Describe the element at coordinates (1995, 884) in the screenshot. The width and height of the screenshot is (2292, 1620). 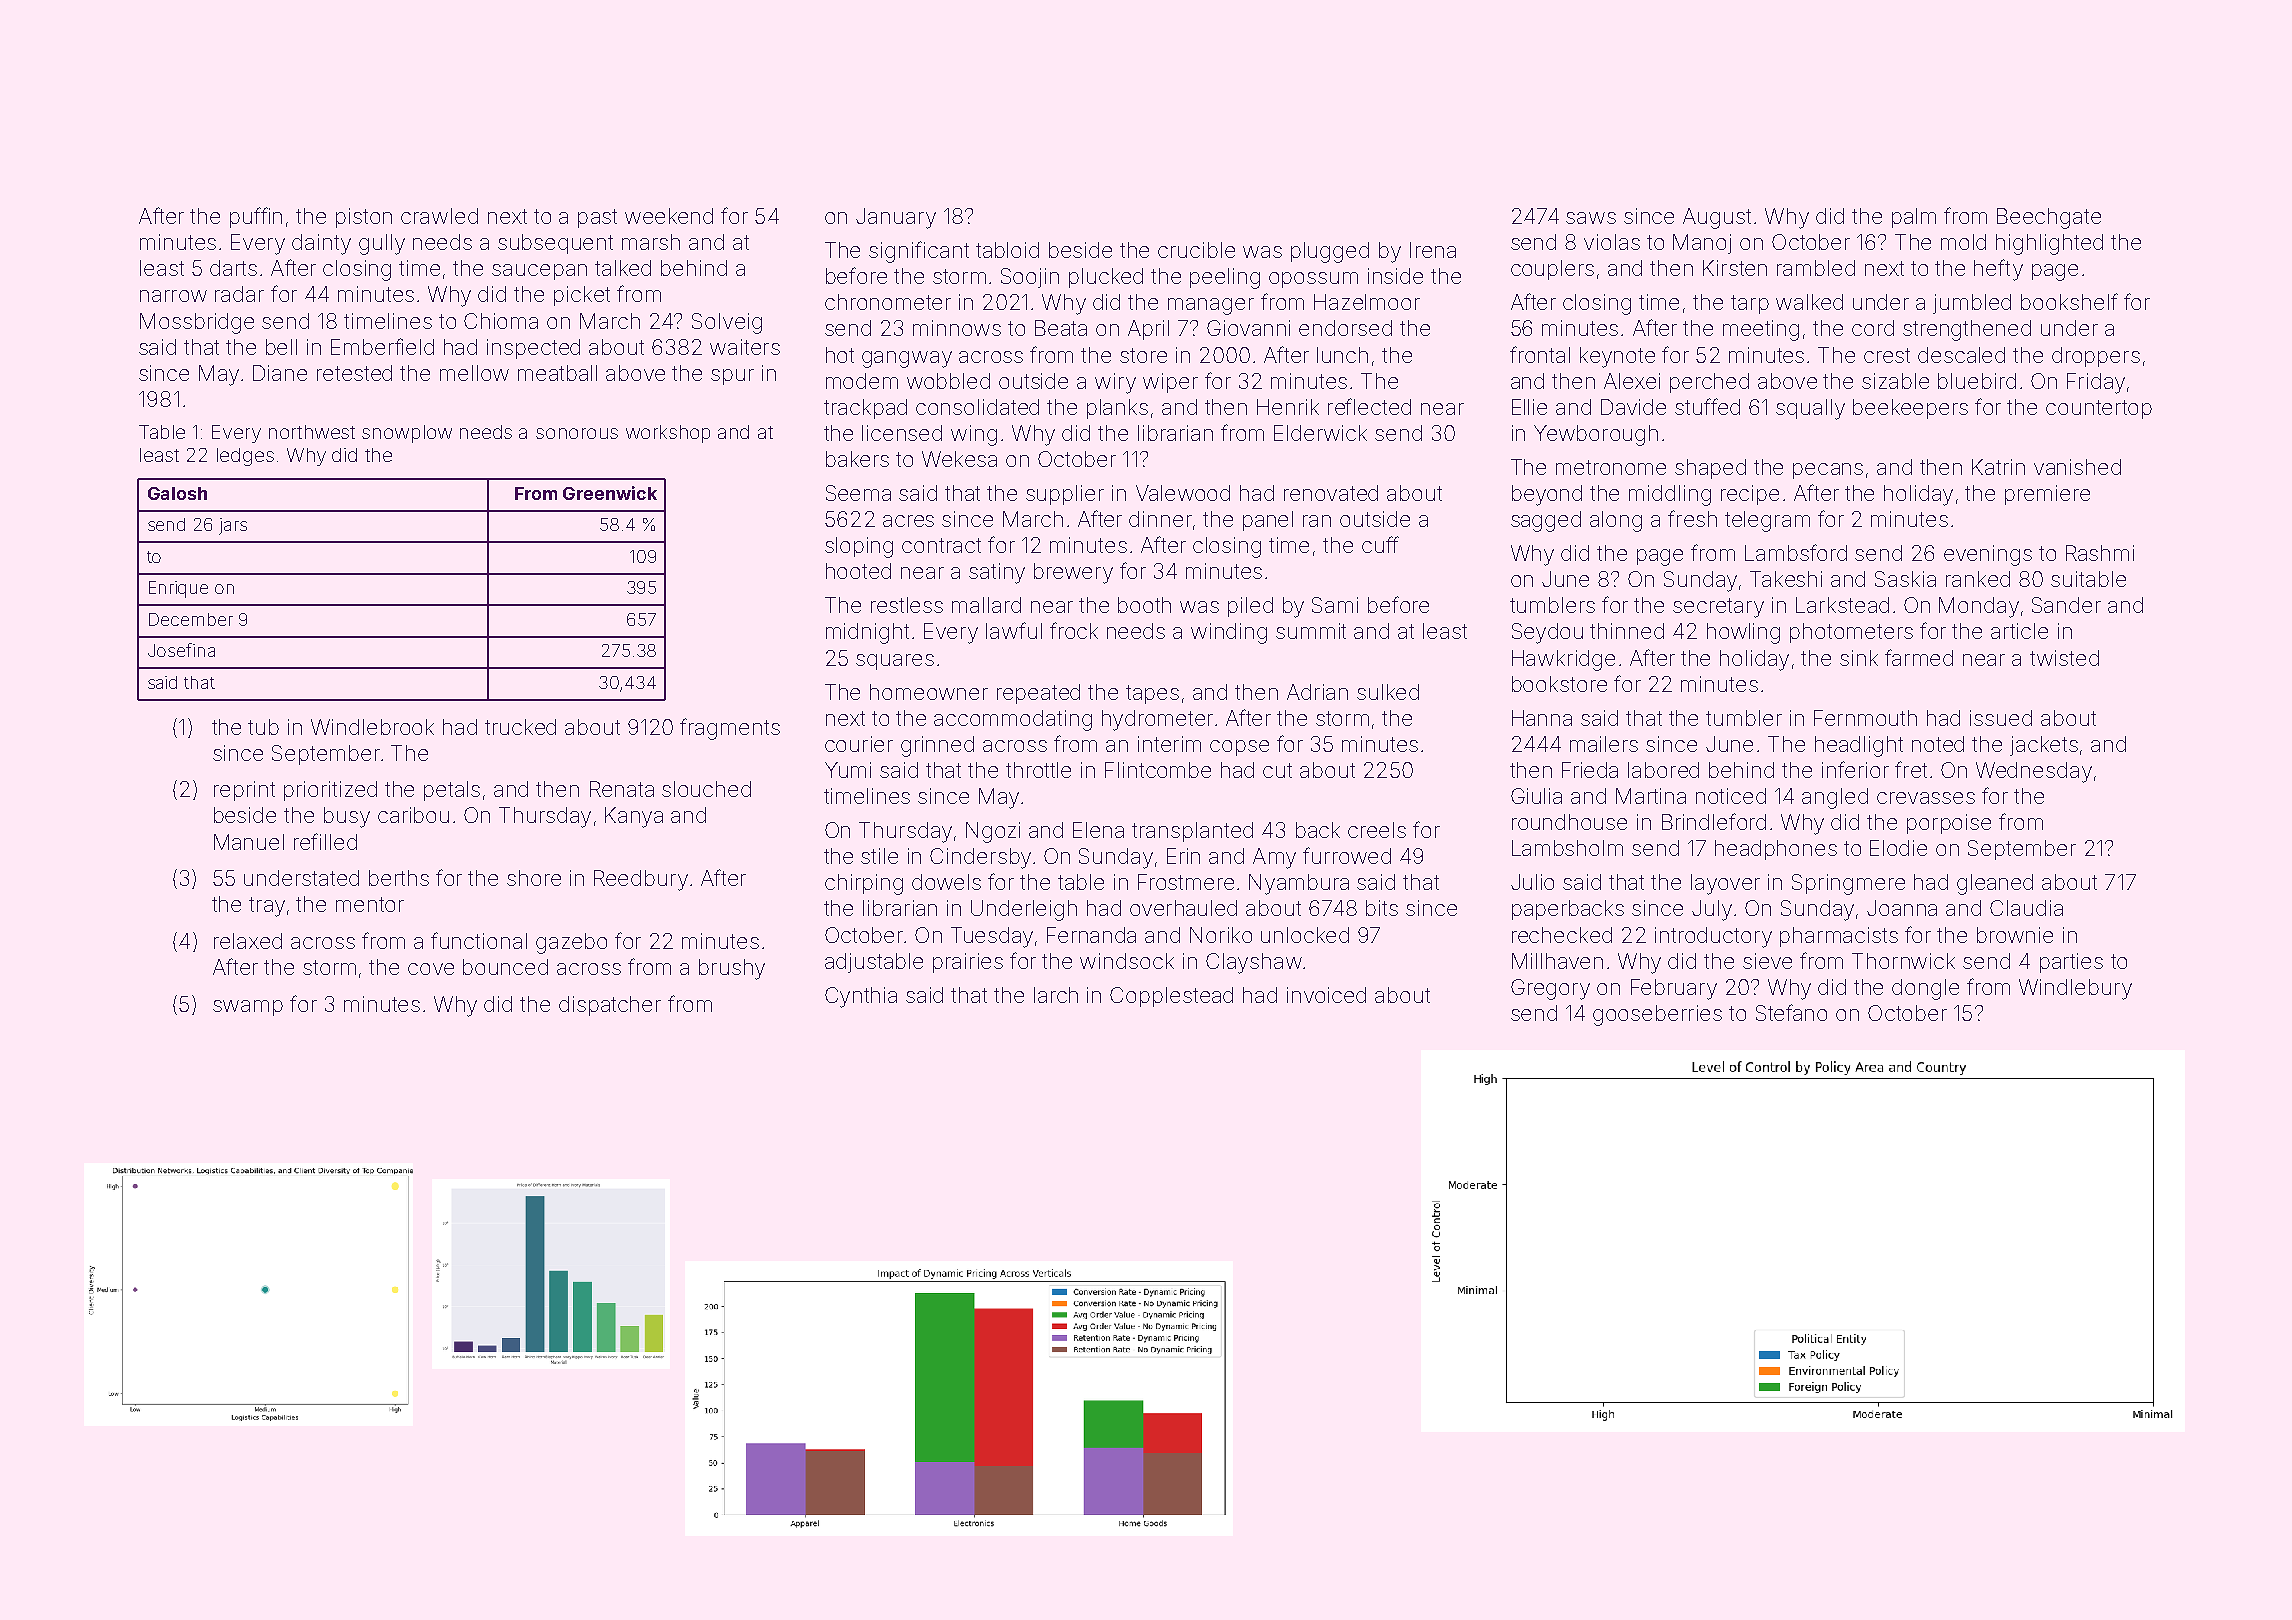
I see `gleaned` at that location.
